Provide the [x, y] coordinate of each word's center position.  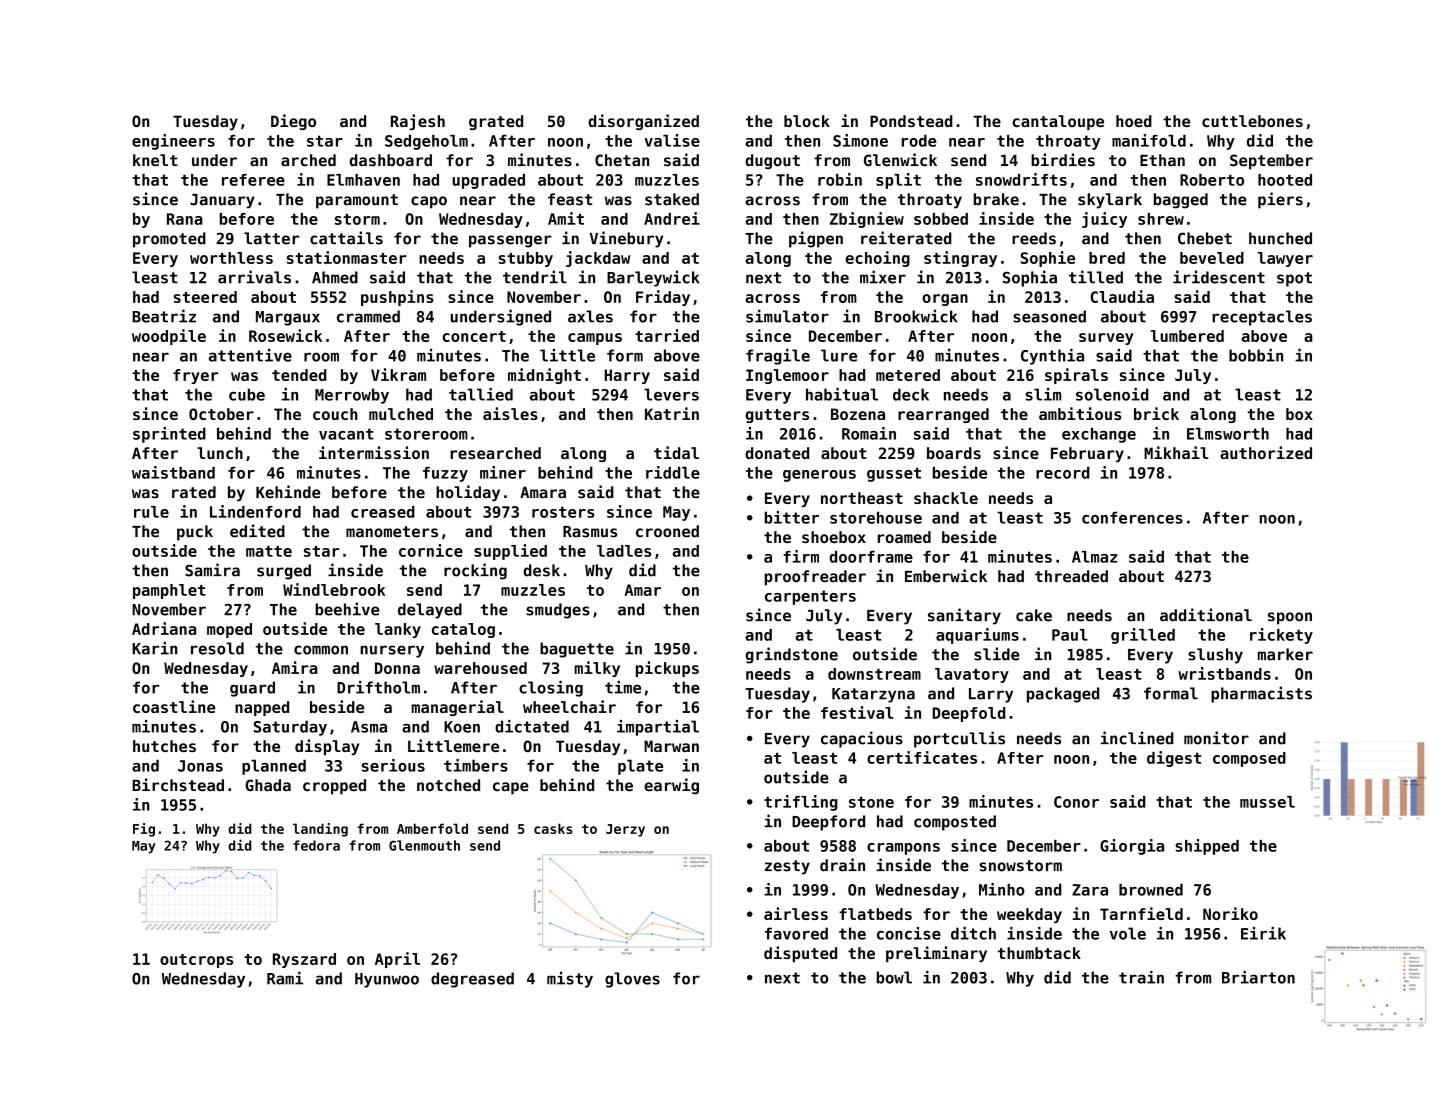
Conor [1076, 802]
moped [229, 630]
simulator [787, 316]
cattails [346, 238]
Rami [285, 978]
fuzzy [445, 474]
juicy [1104, 220]
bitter [792, 517]
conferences [1132, 517]
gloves [632, 980]
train [1141, 977]
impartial [658, 728]
